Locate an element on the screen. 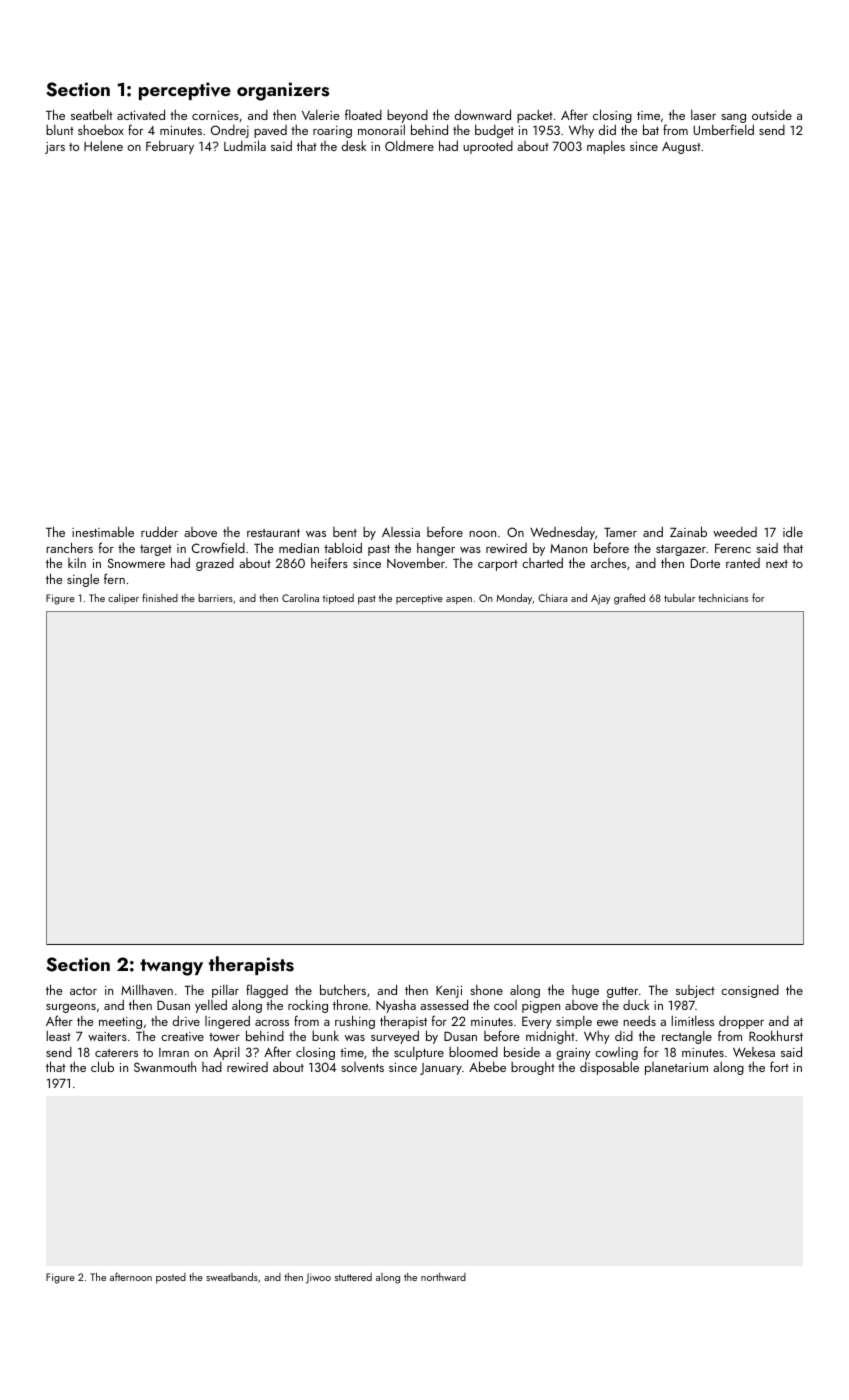 The image size is (849, 1400). next is located at coordinates (777, 564).
